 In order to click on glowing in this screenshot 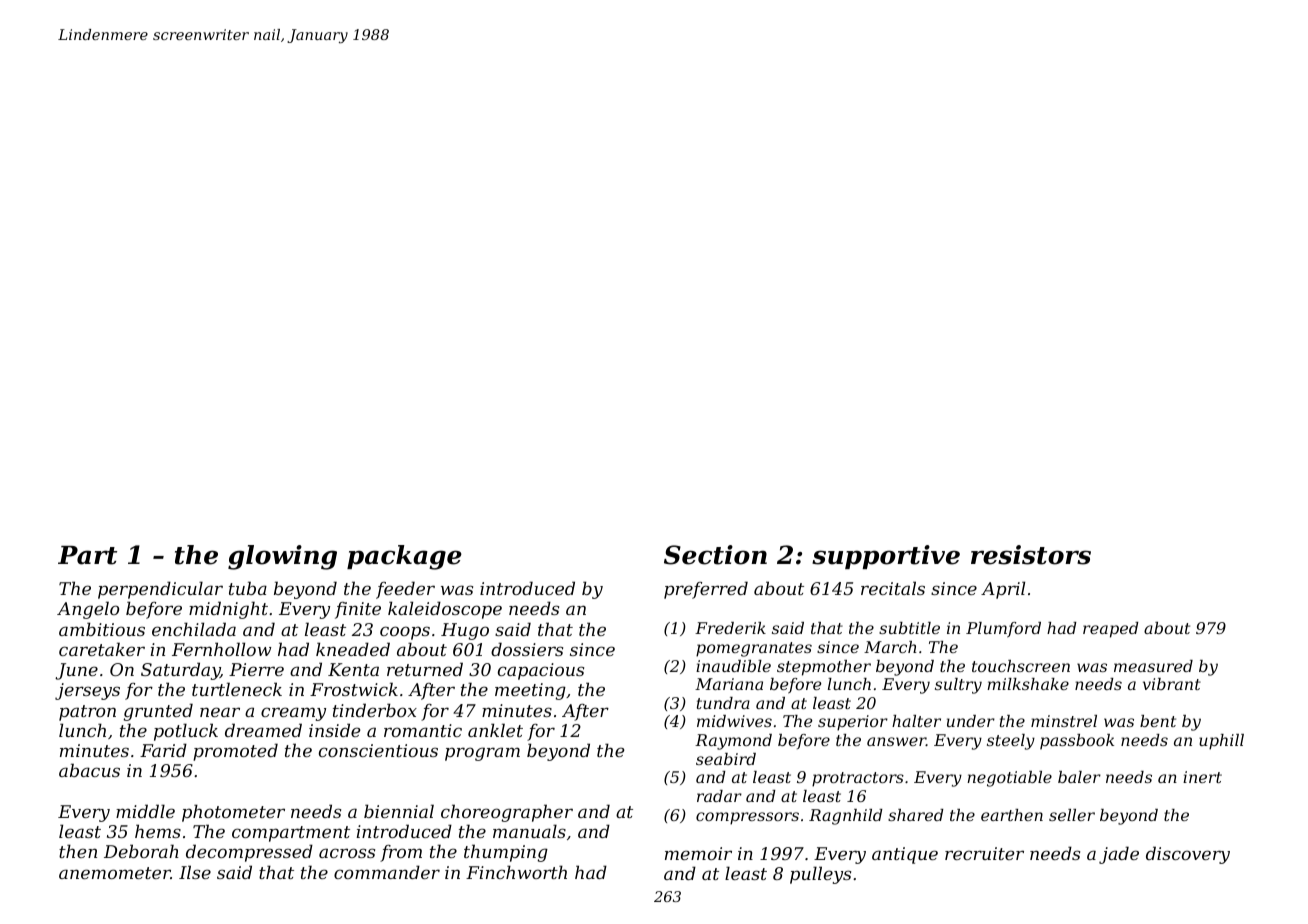, I will do `click(282, 557)`.
